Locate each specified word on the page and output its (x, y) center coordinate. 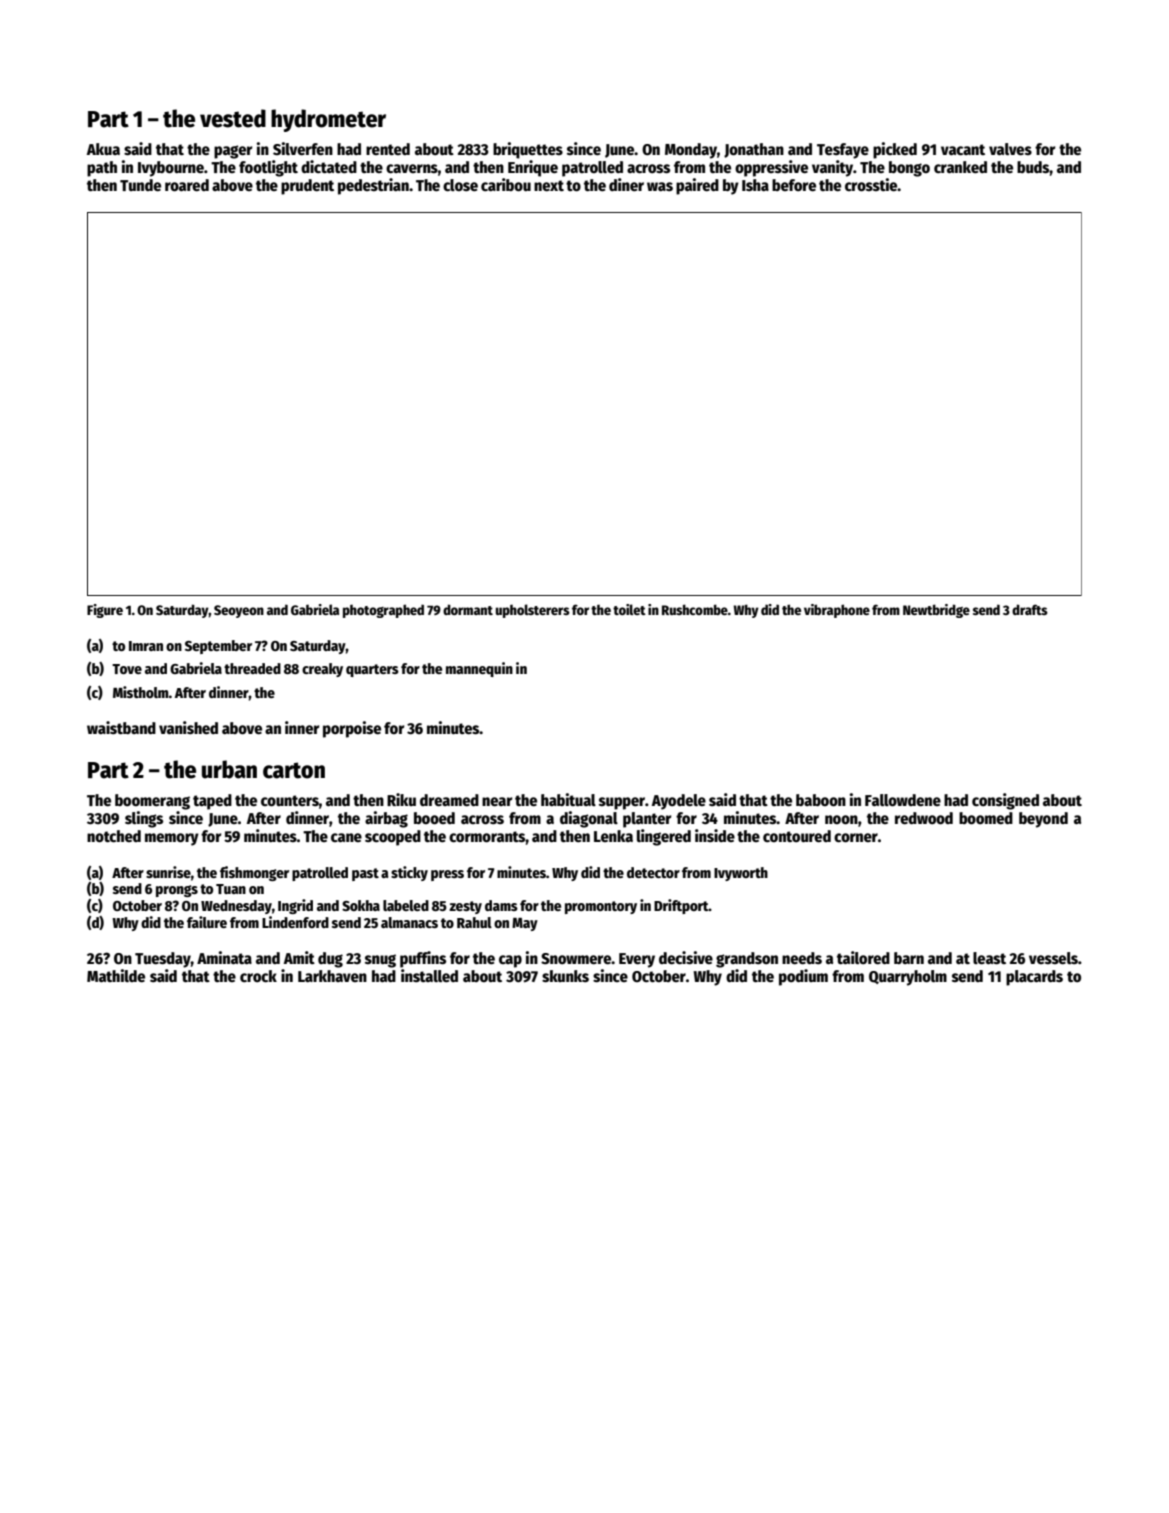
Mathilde (116, 975)
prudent (307, 187)
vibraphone (837, 611)
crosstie (871, 185)
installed (429, 975)
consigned (1005, 801)
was (660, 186)
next (549, 185)
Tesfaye (843, 151)
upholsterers (533, 611)
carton (294, 770)
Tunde (140, 185)
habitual (568, 799)
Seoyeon (239, 611)
